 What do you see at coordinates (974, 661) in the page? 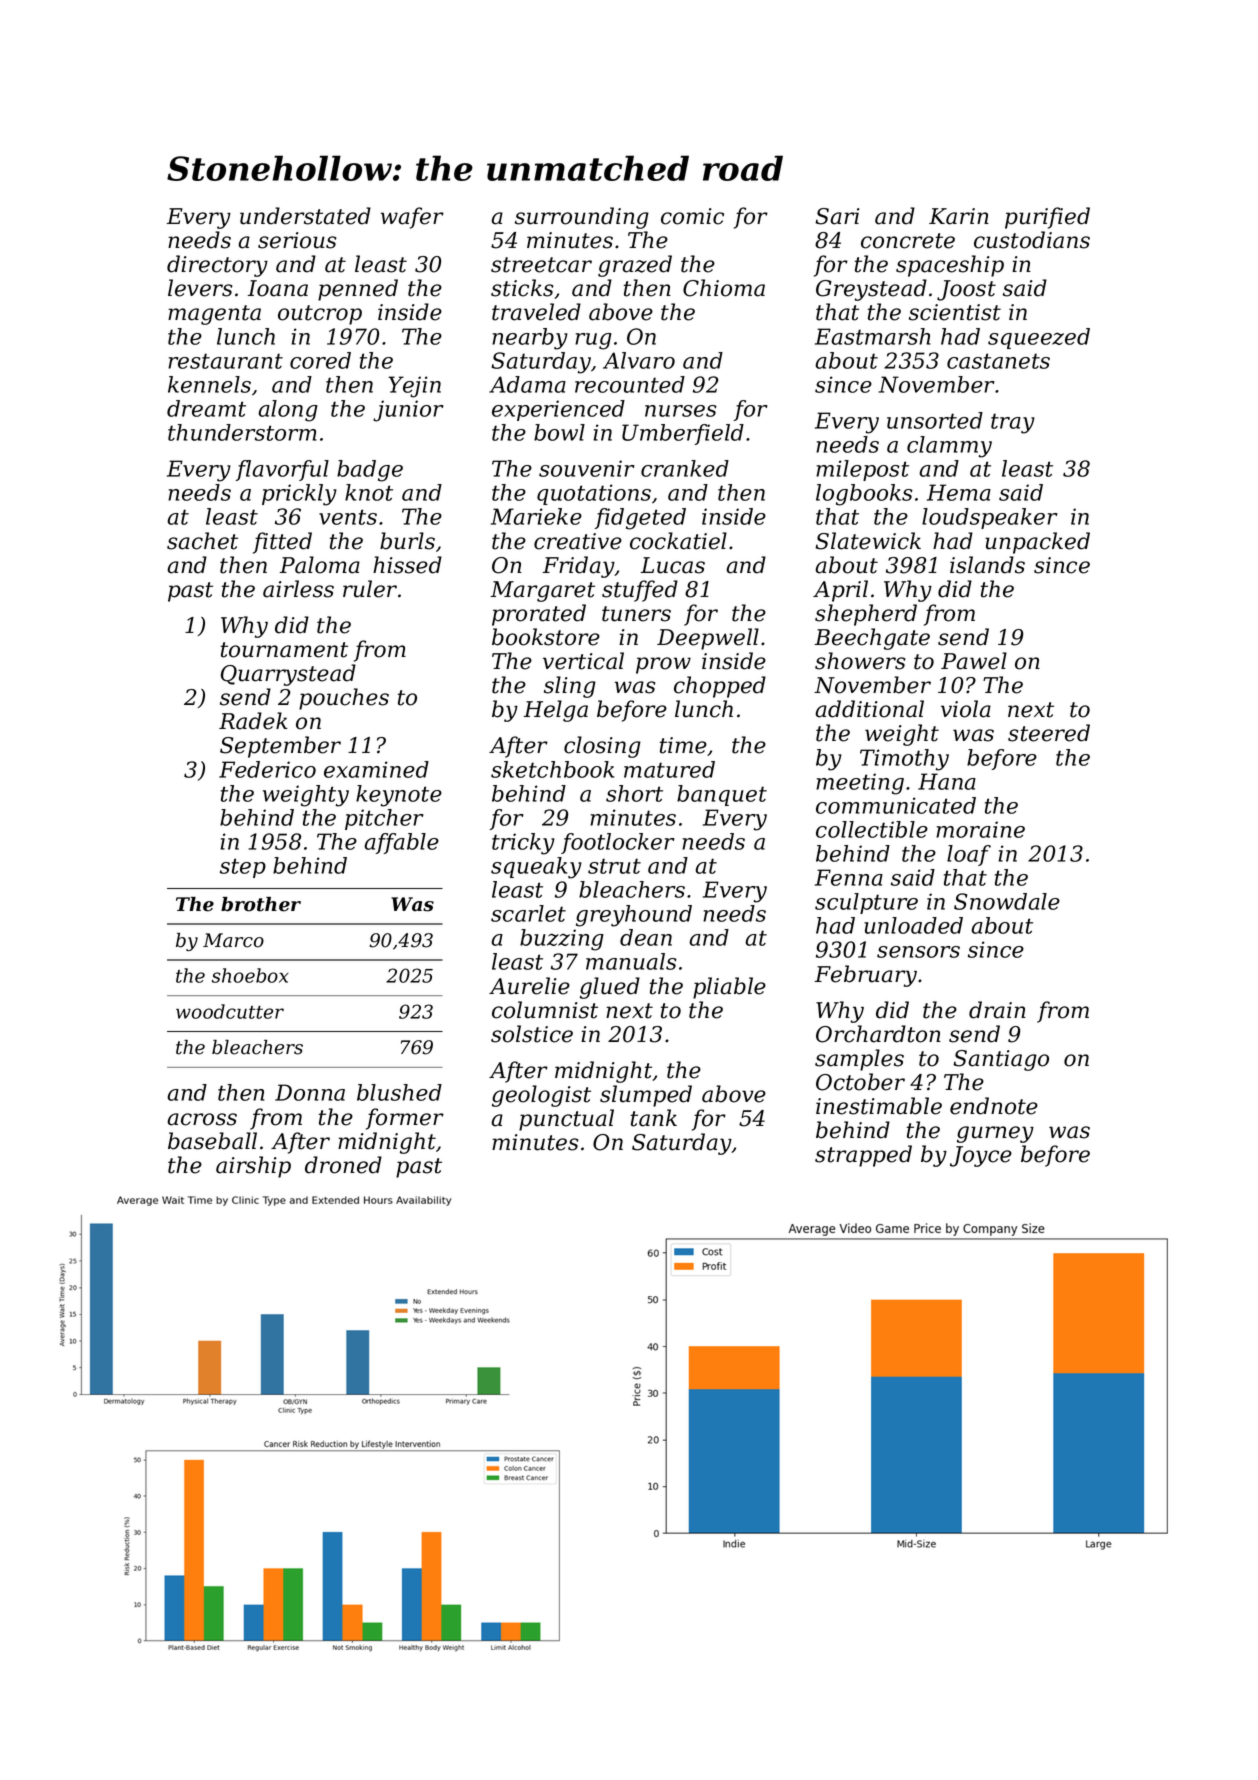
I see `Pawel` at bounding box center [974, 661].
